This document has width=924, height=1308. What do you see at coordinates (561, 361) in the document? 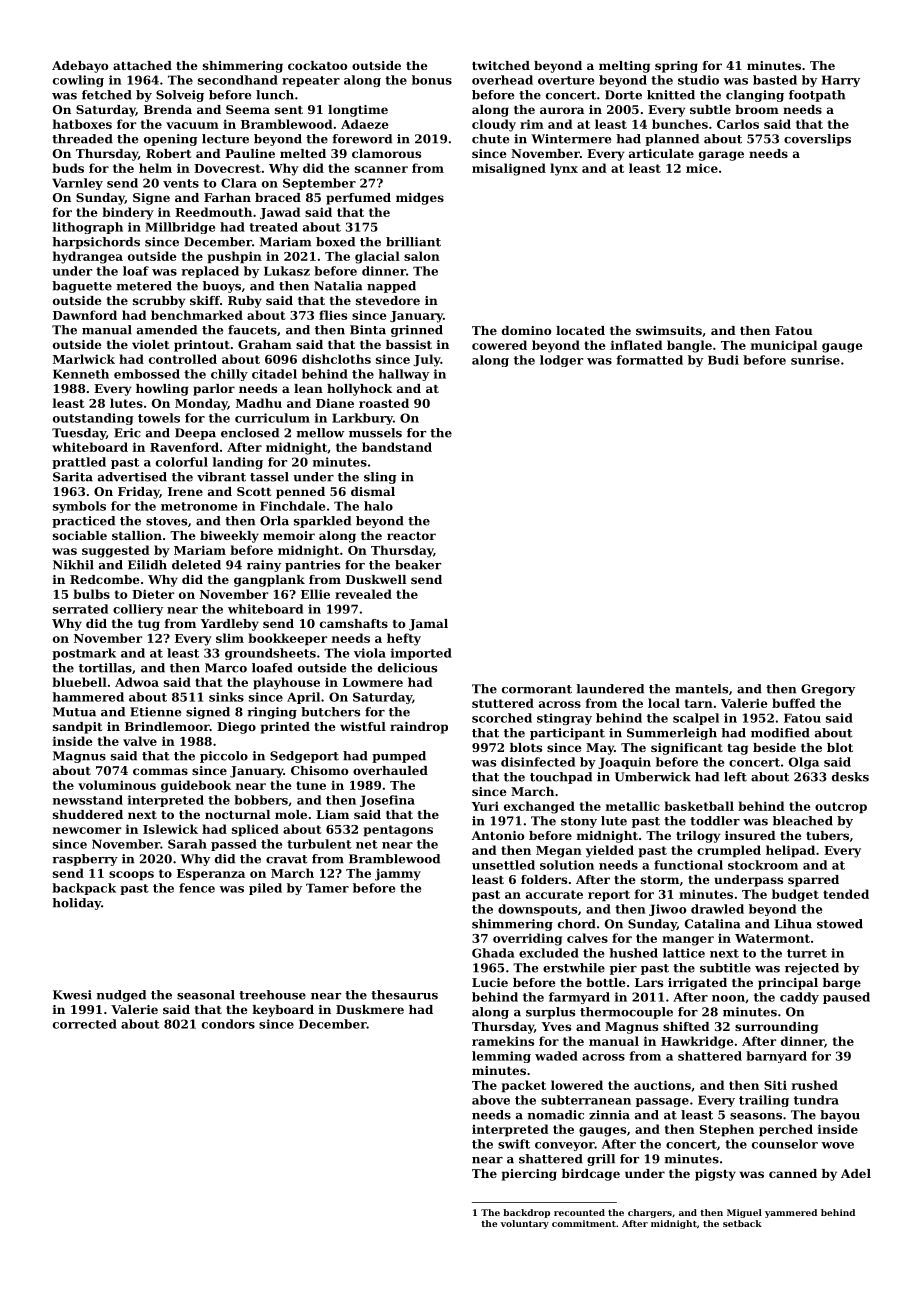
I see `lodger` at bounding box center [561, 361].
